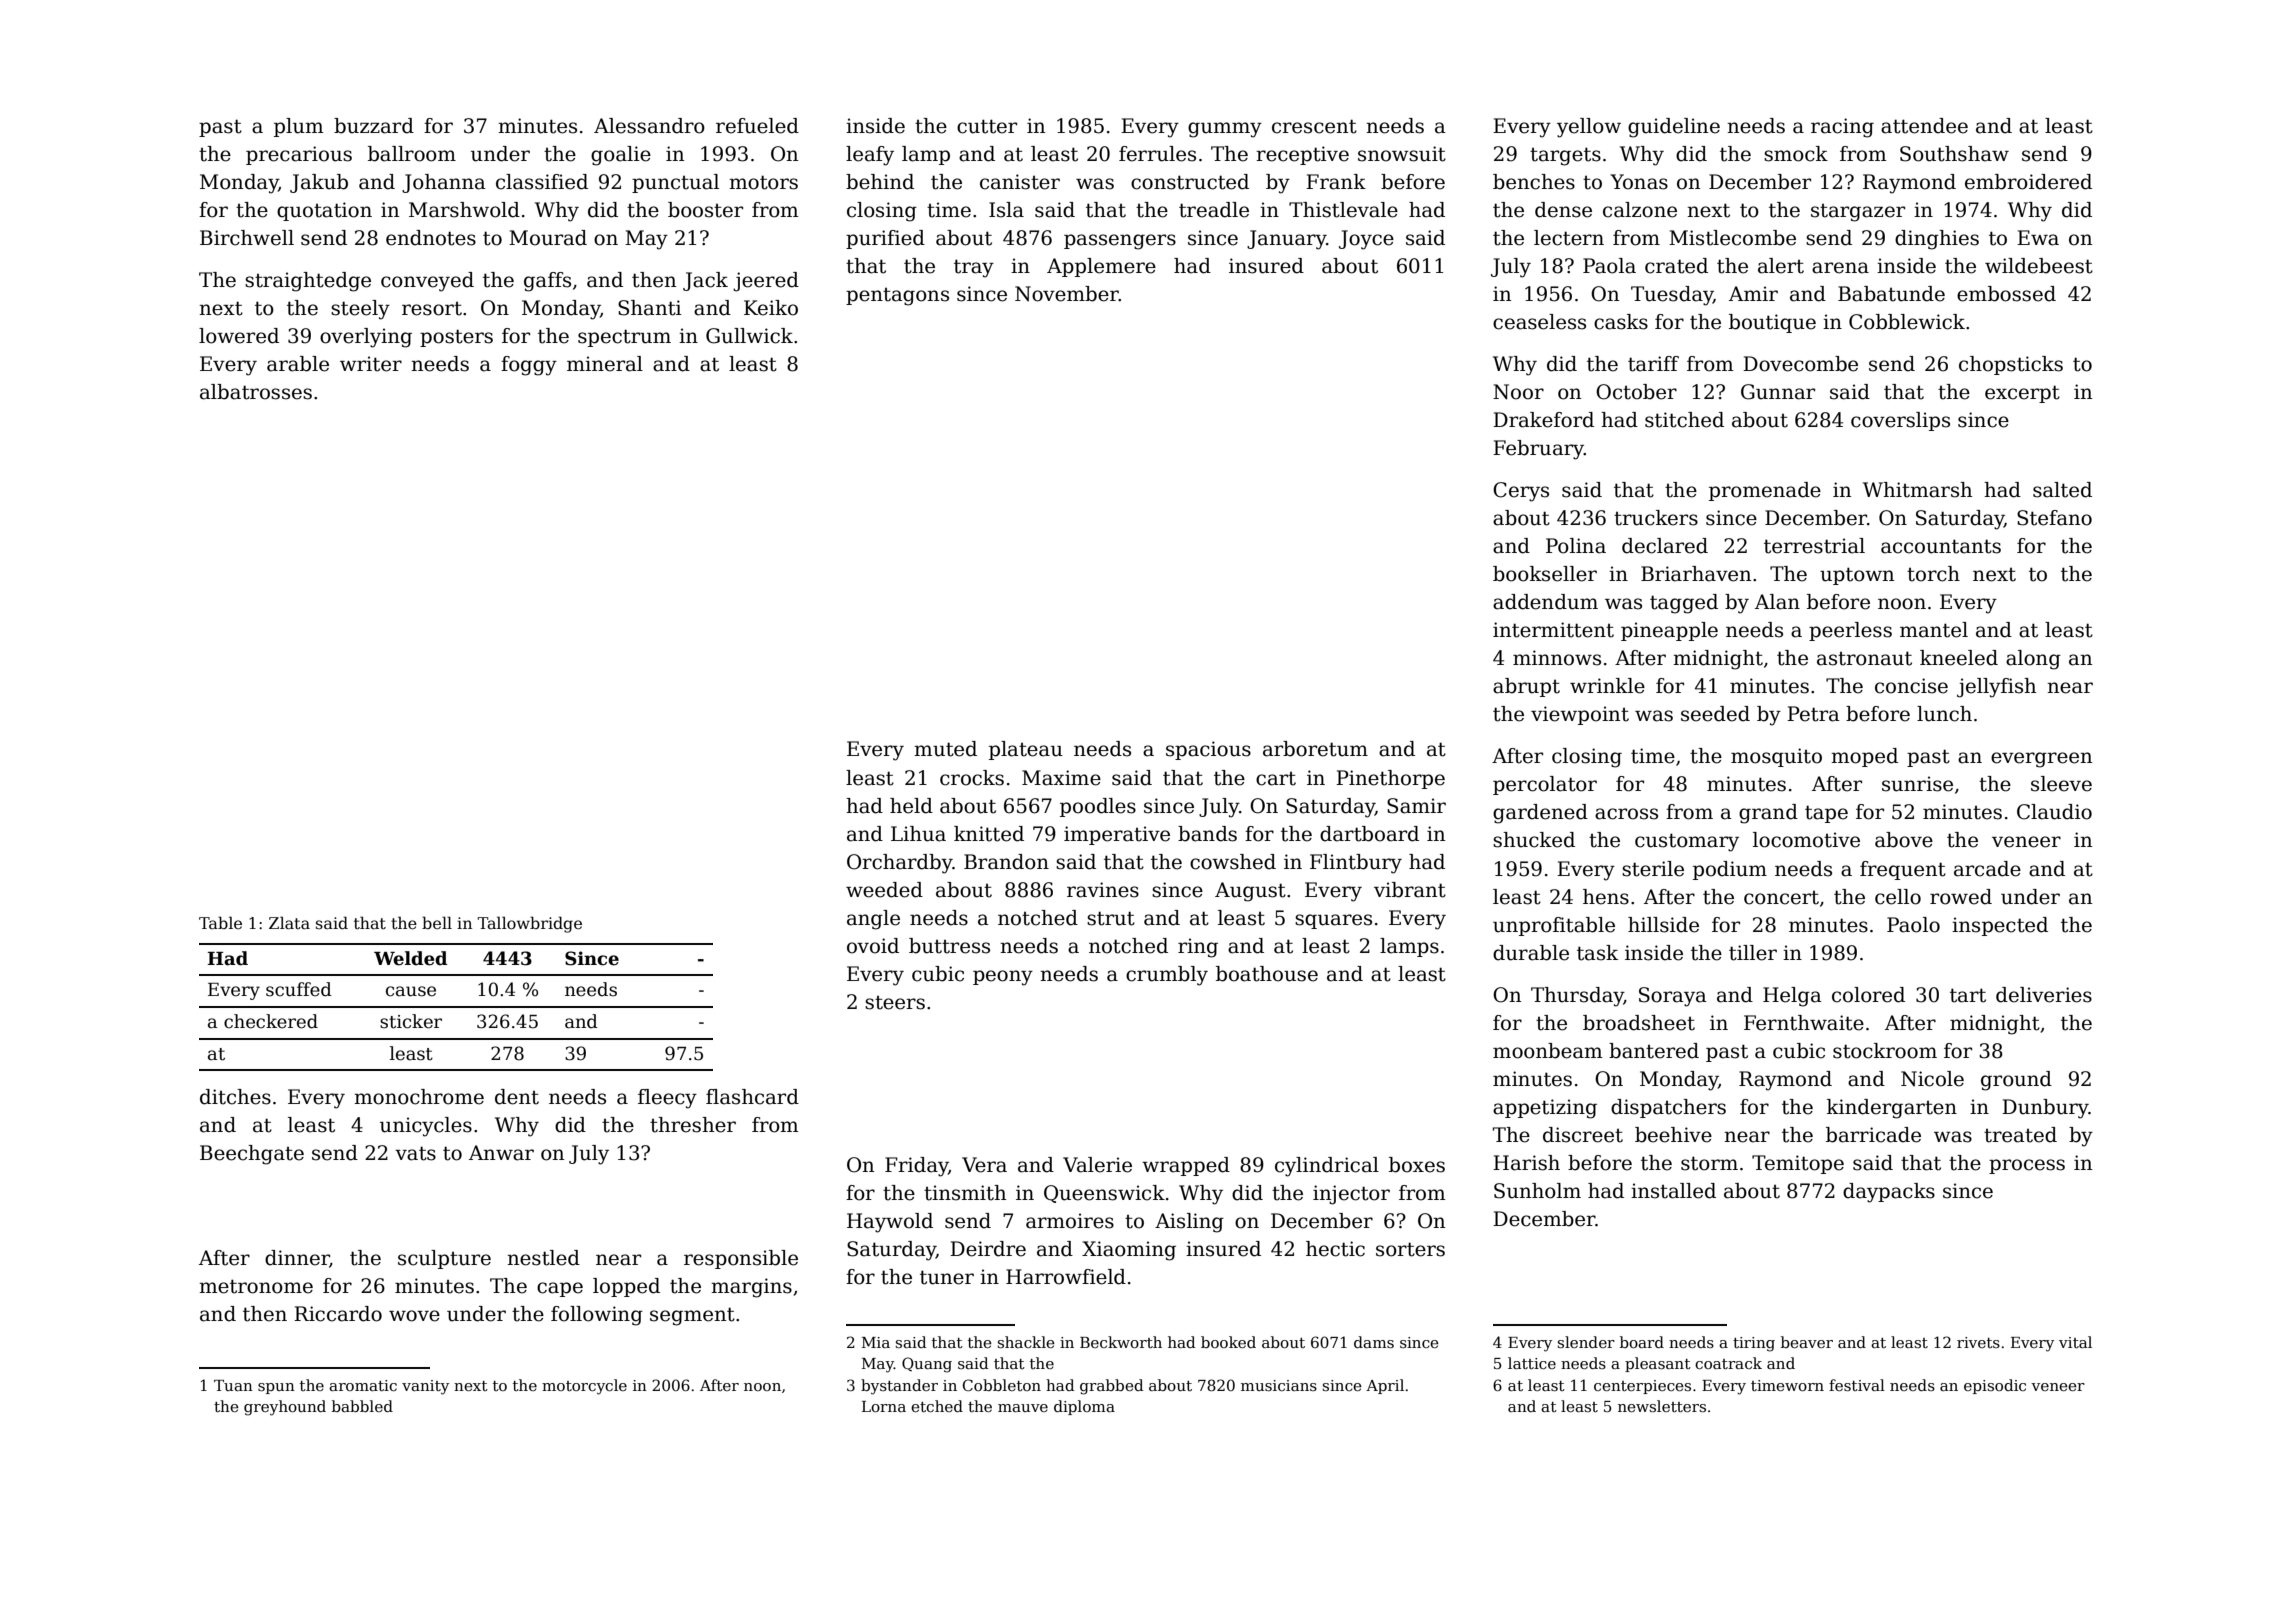 This page has width=2292, height=1620. Describe the element at coordinates (1097, 1165) in the page. I see `Valerie` at that location.
